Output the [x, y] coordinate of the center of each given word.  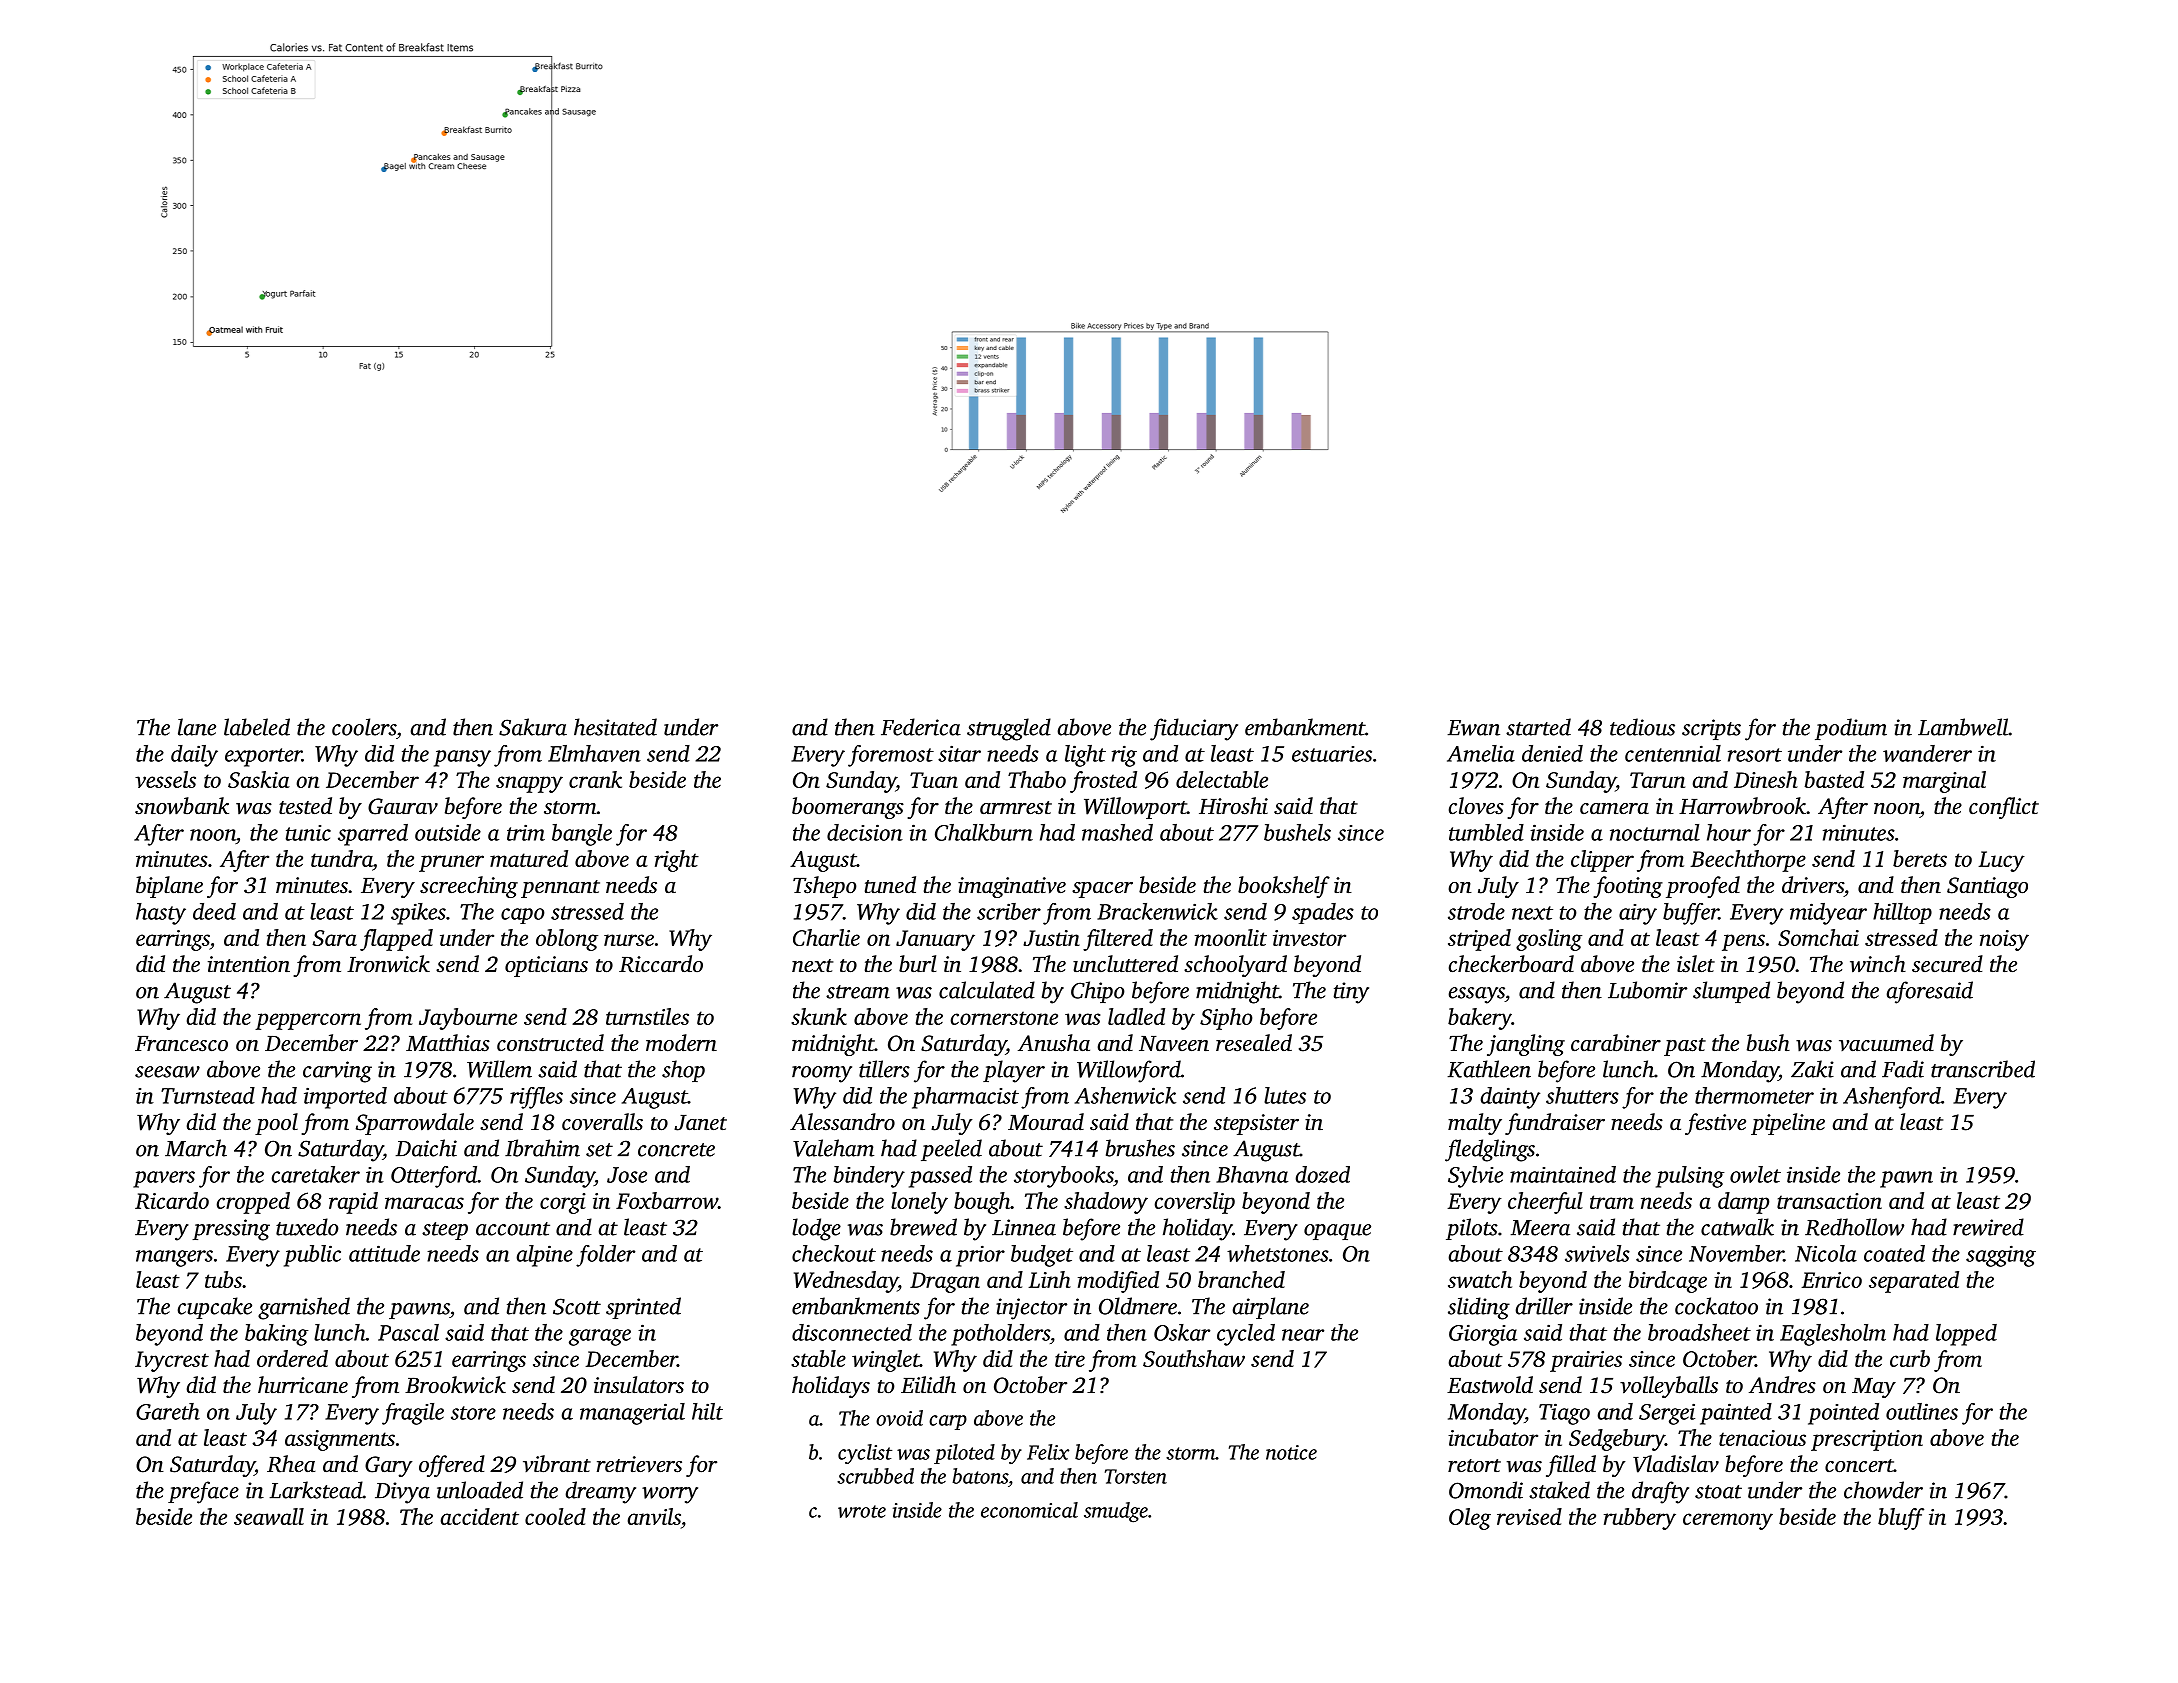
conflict [2004, 808]
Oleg [1470, 1519]
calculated [987, 990]
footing [1628, 887]
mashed [1117, 832]
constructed [550, 1043]
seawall [269, 1516]
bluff [1901, 1519]
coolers [364, 727]
